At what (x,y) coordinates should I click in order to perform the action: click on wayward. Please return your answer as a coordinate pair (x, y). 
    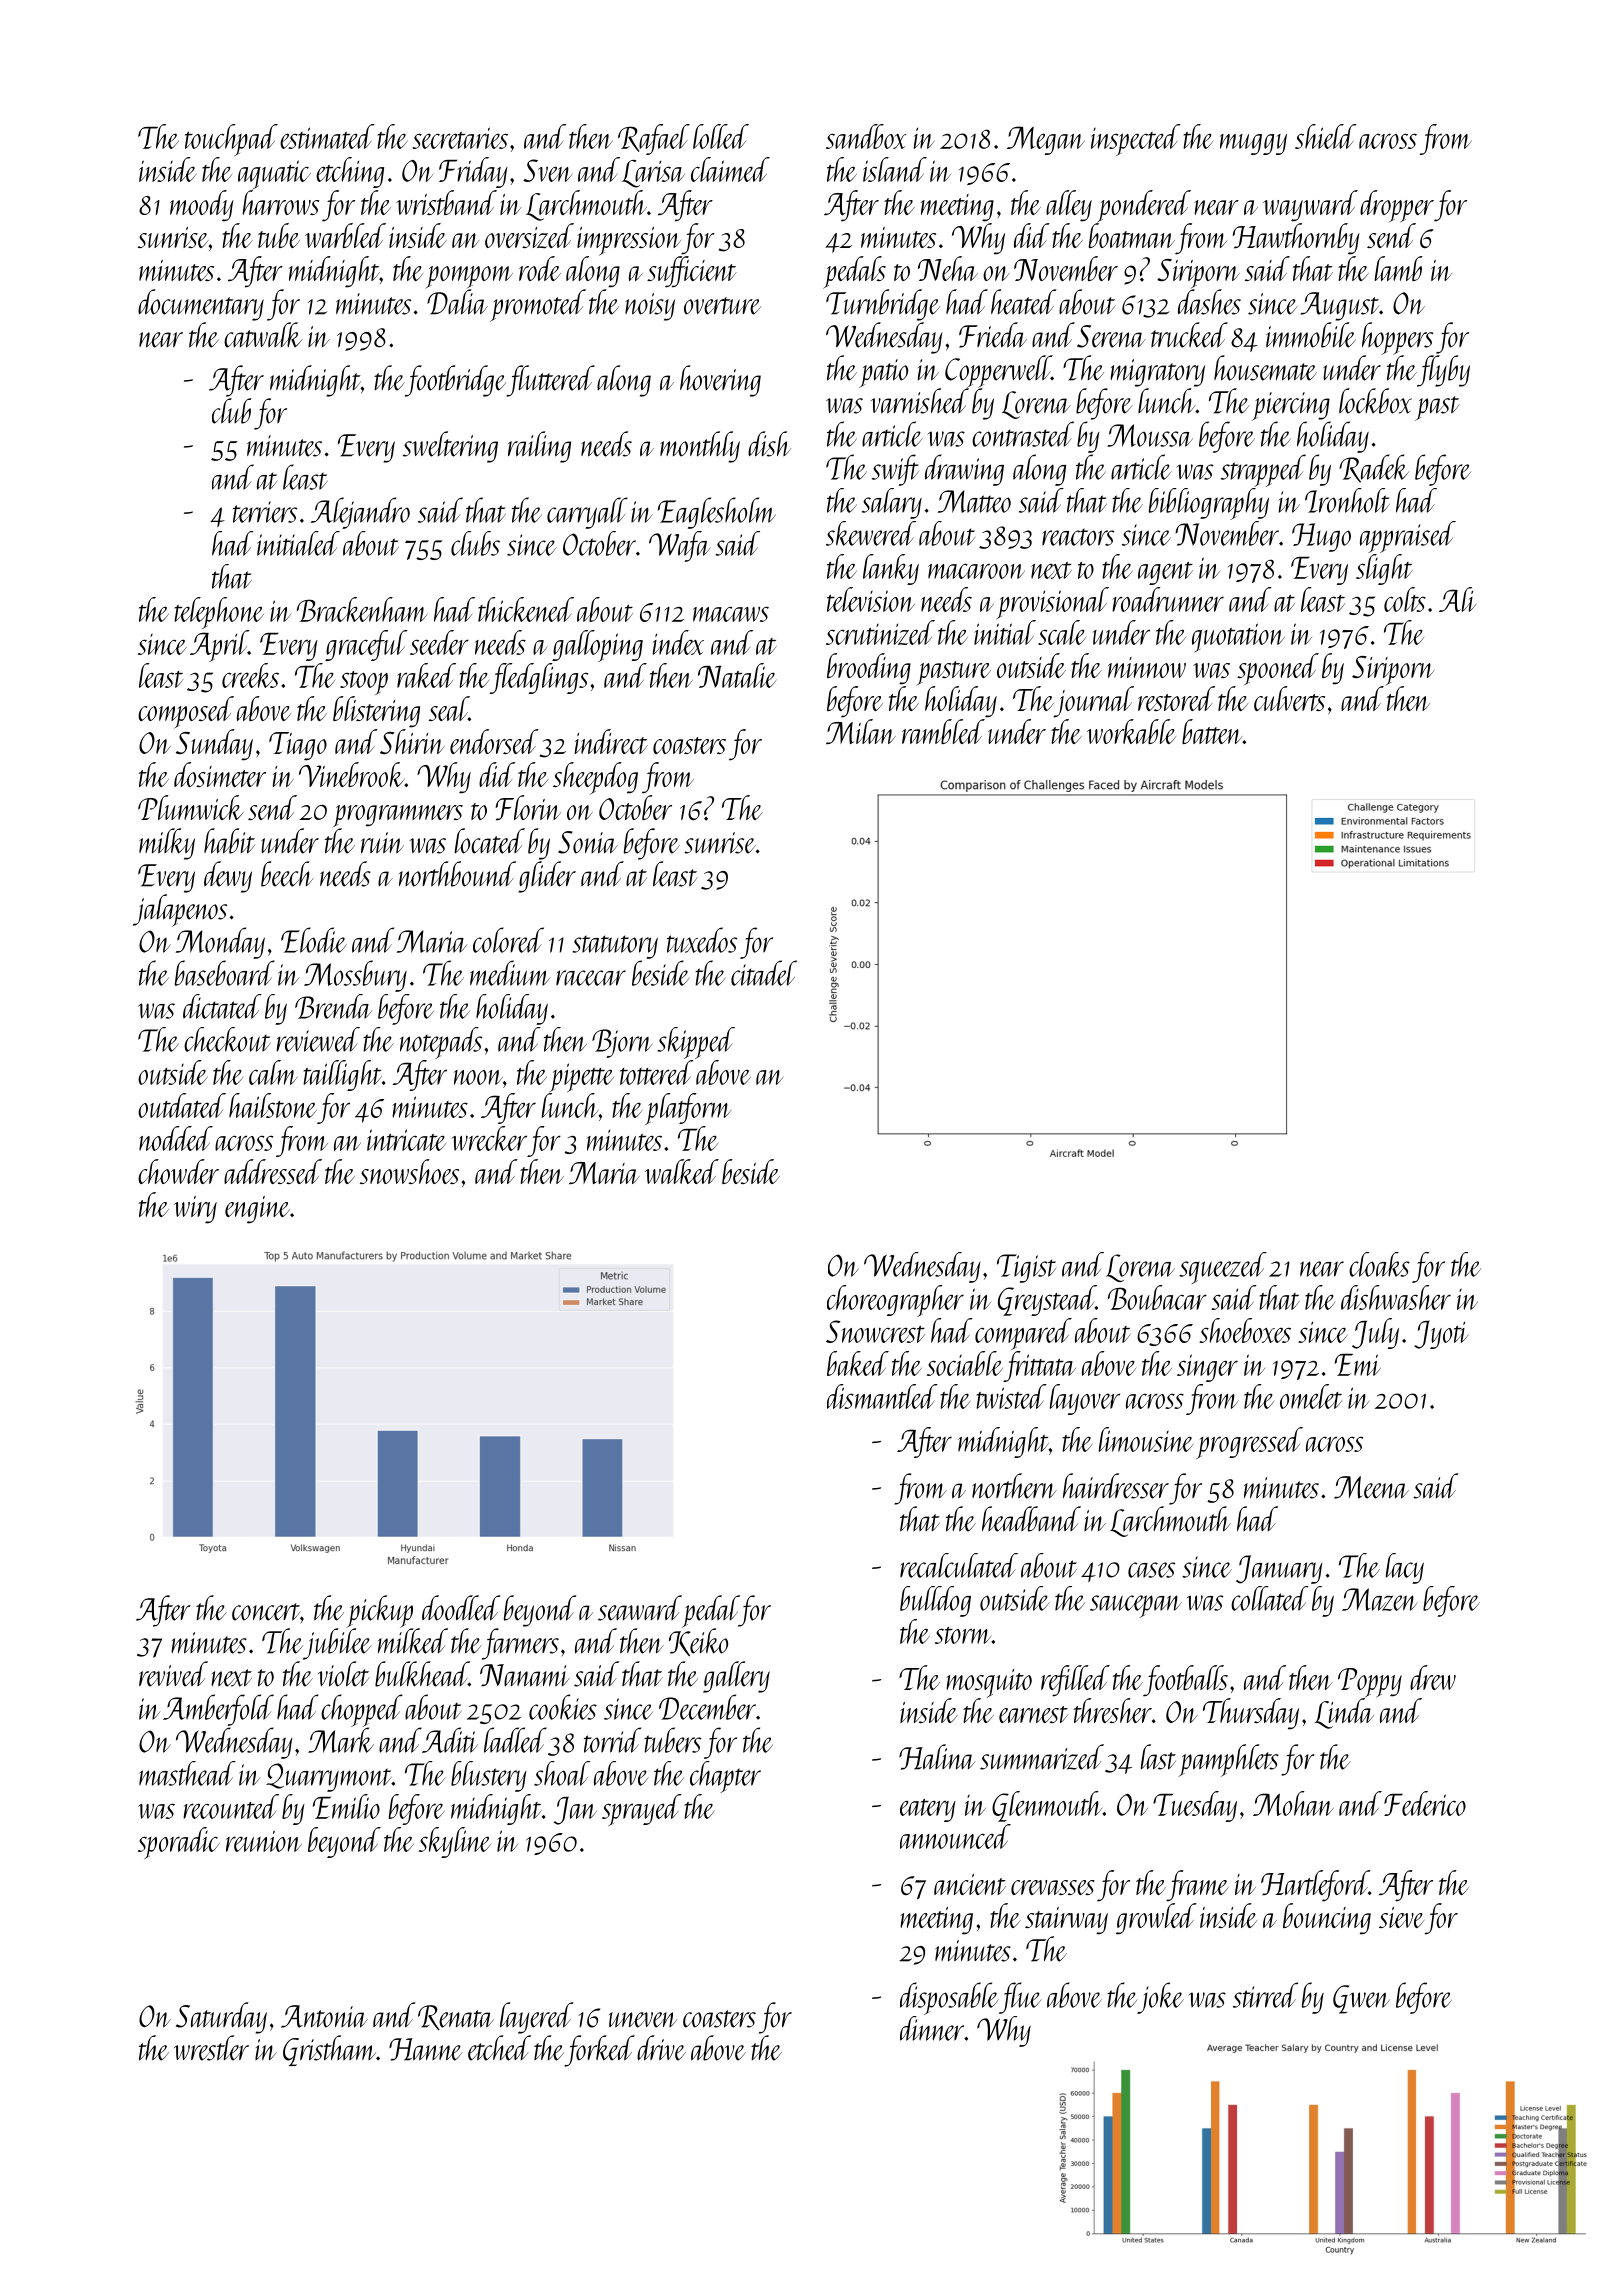
    Looking at the image, I should click on (1310, 206).
